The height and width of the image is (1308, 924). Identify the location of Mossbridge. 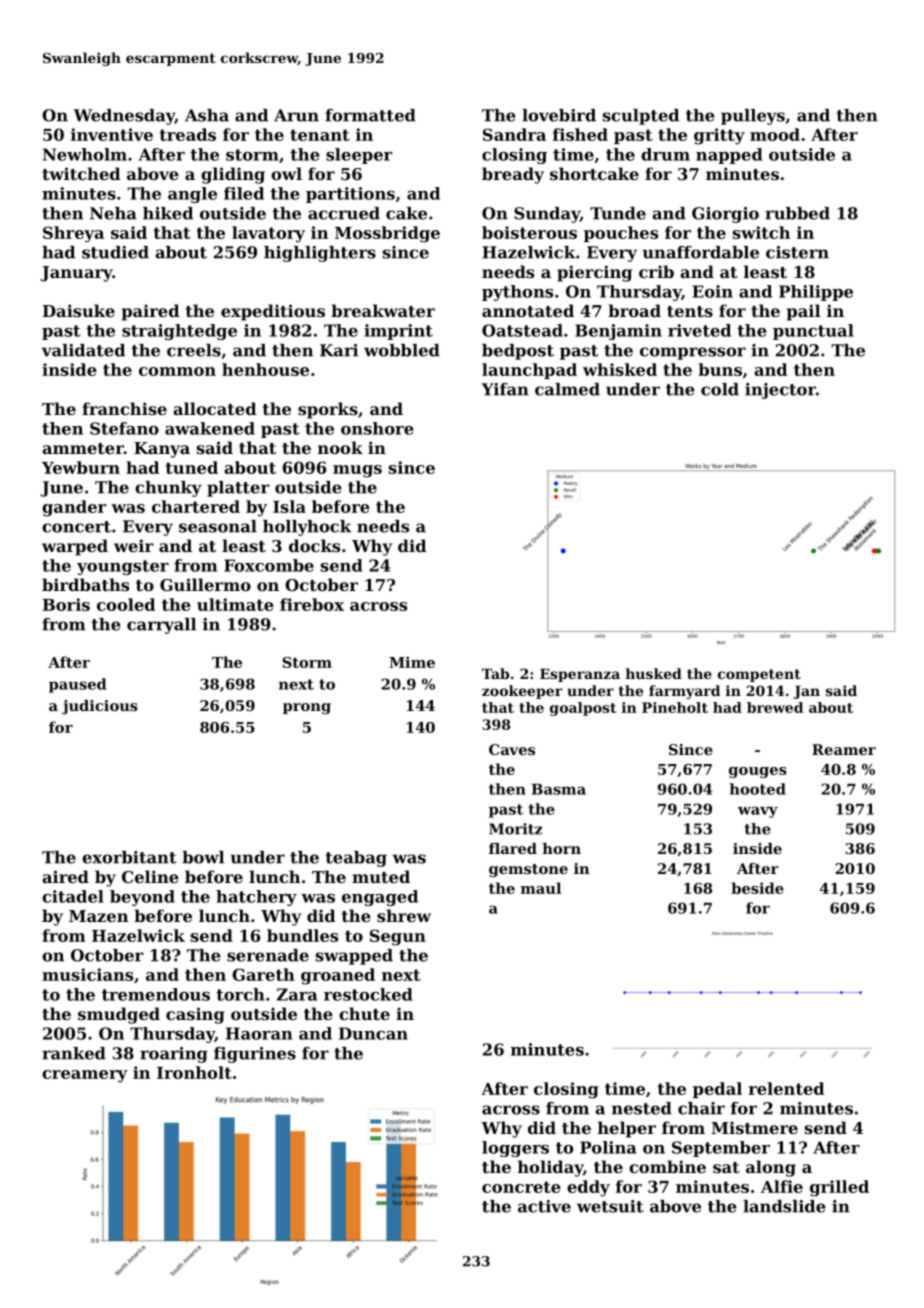
(387, 234).
